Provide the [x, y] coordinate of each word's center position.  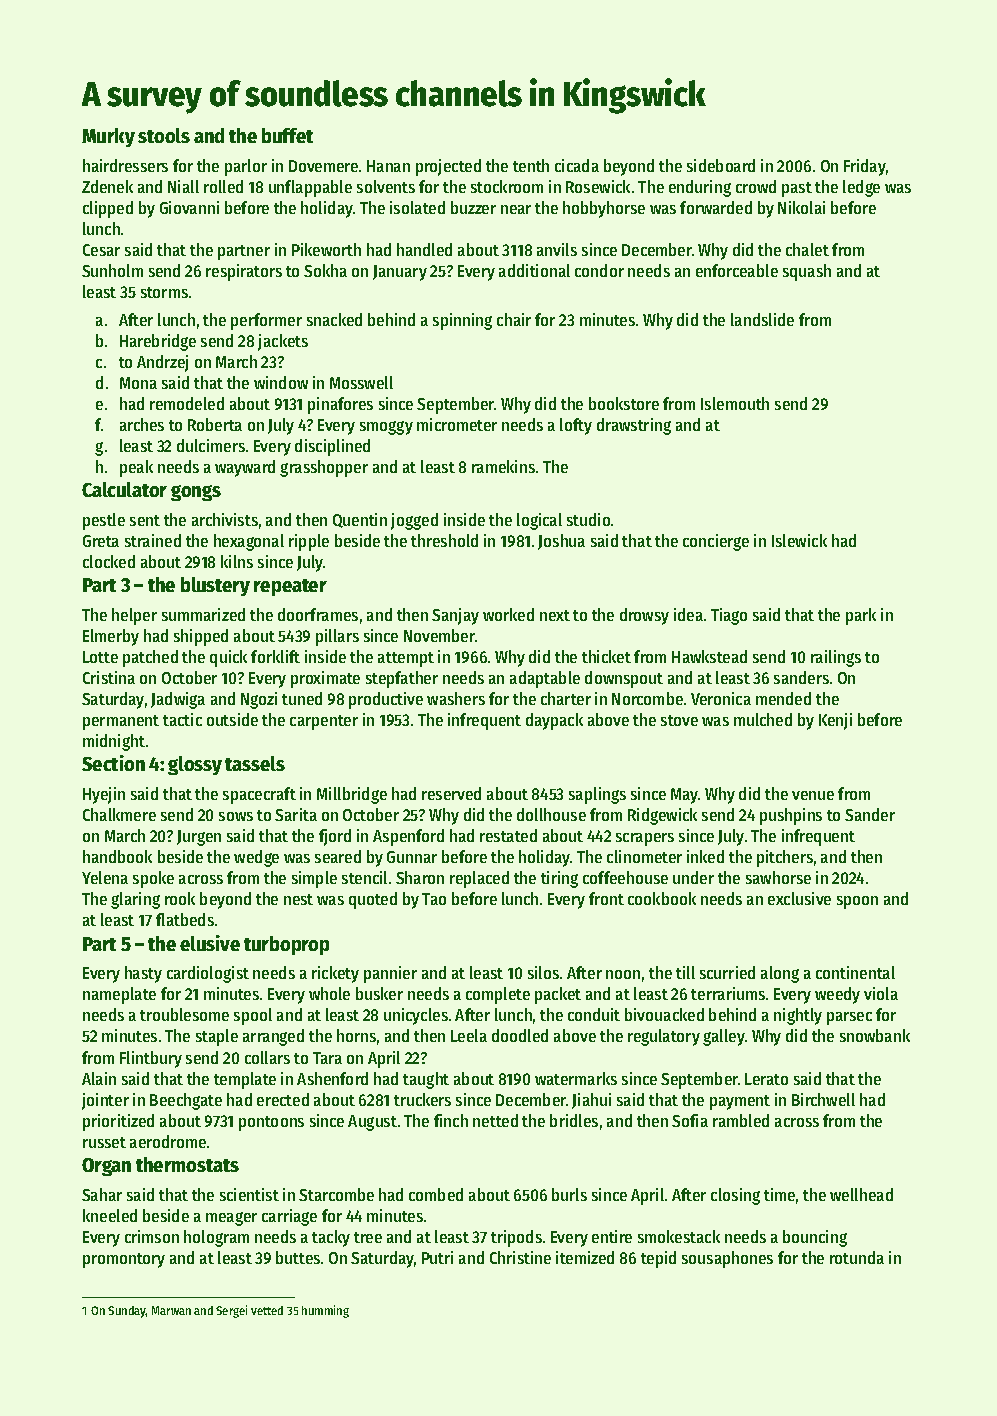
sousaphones [727, 1259]
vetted [267, 1310]
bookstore [624, 403]
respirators [244, 272]
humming [325, 1311]
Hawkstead [709, 656]
